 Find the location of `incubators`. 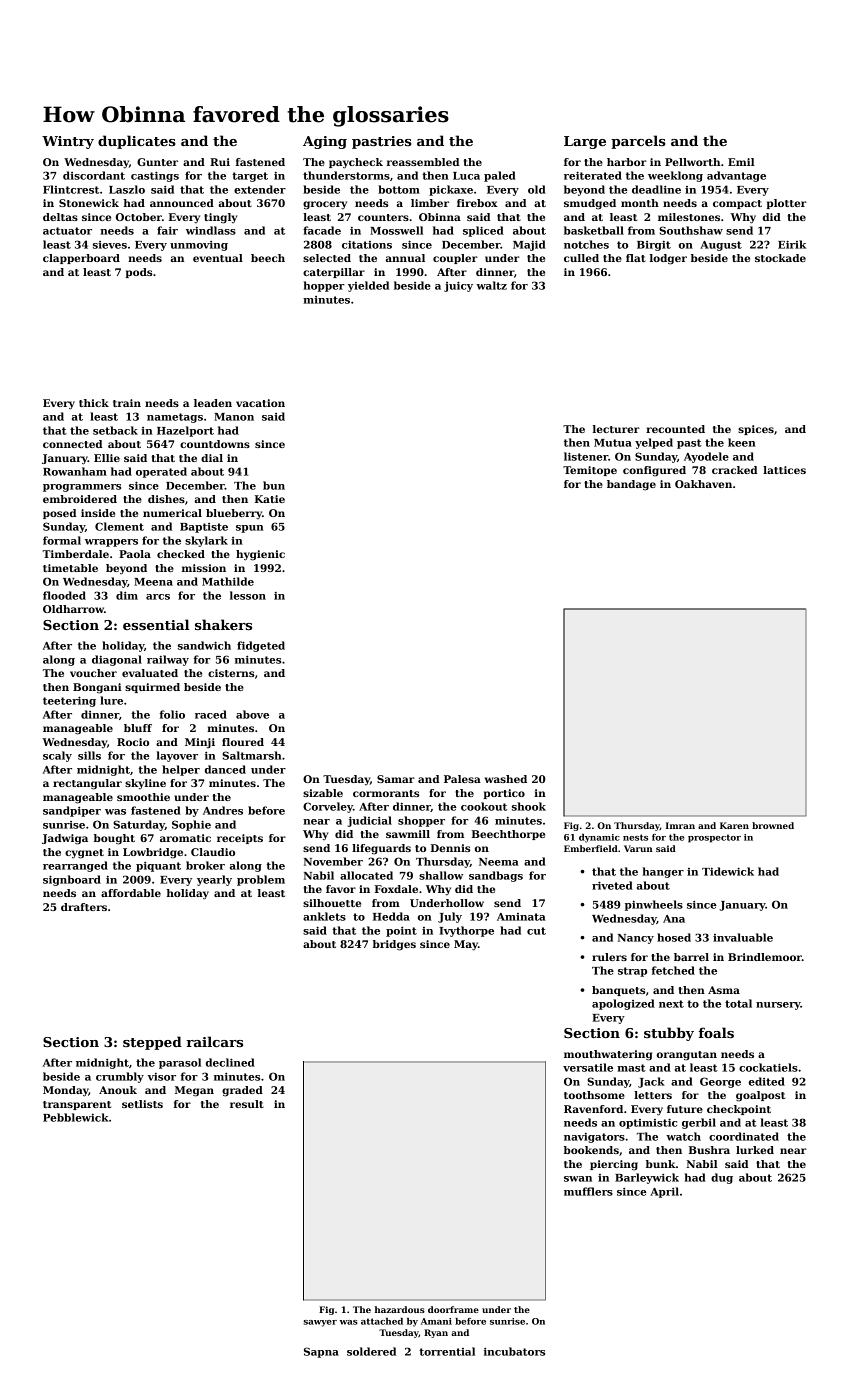

incubators is located at coordinates (514, 1351).
